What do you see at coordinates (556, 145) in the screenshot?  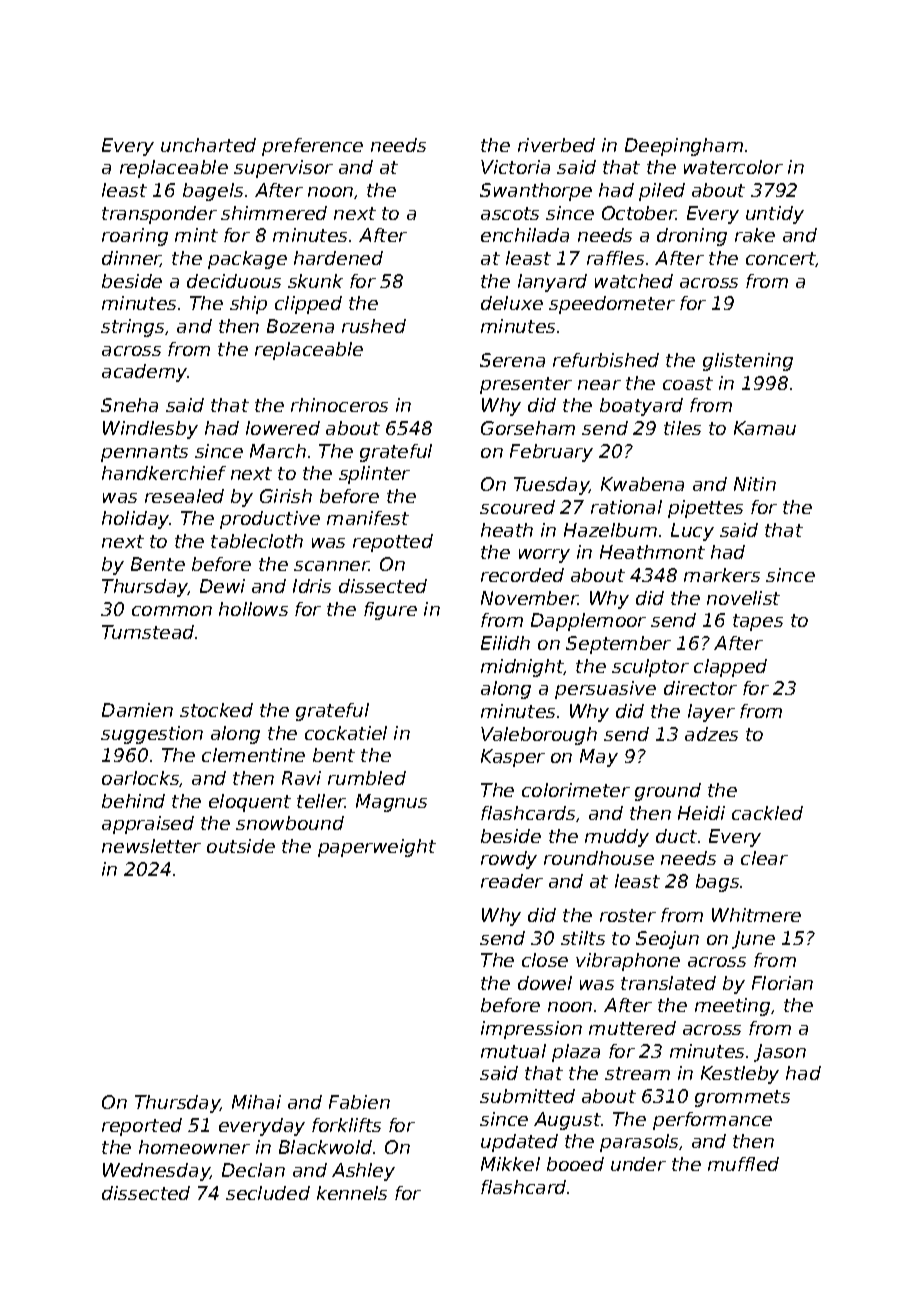 I see `riverbed` at bounding box center [556, 145].
